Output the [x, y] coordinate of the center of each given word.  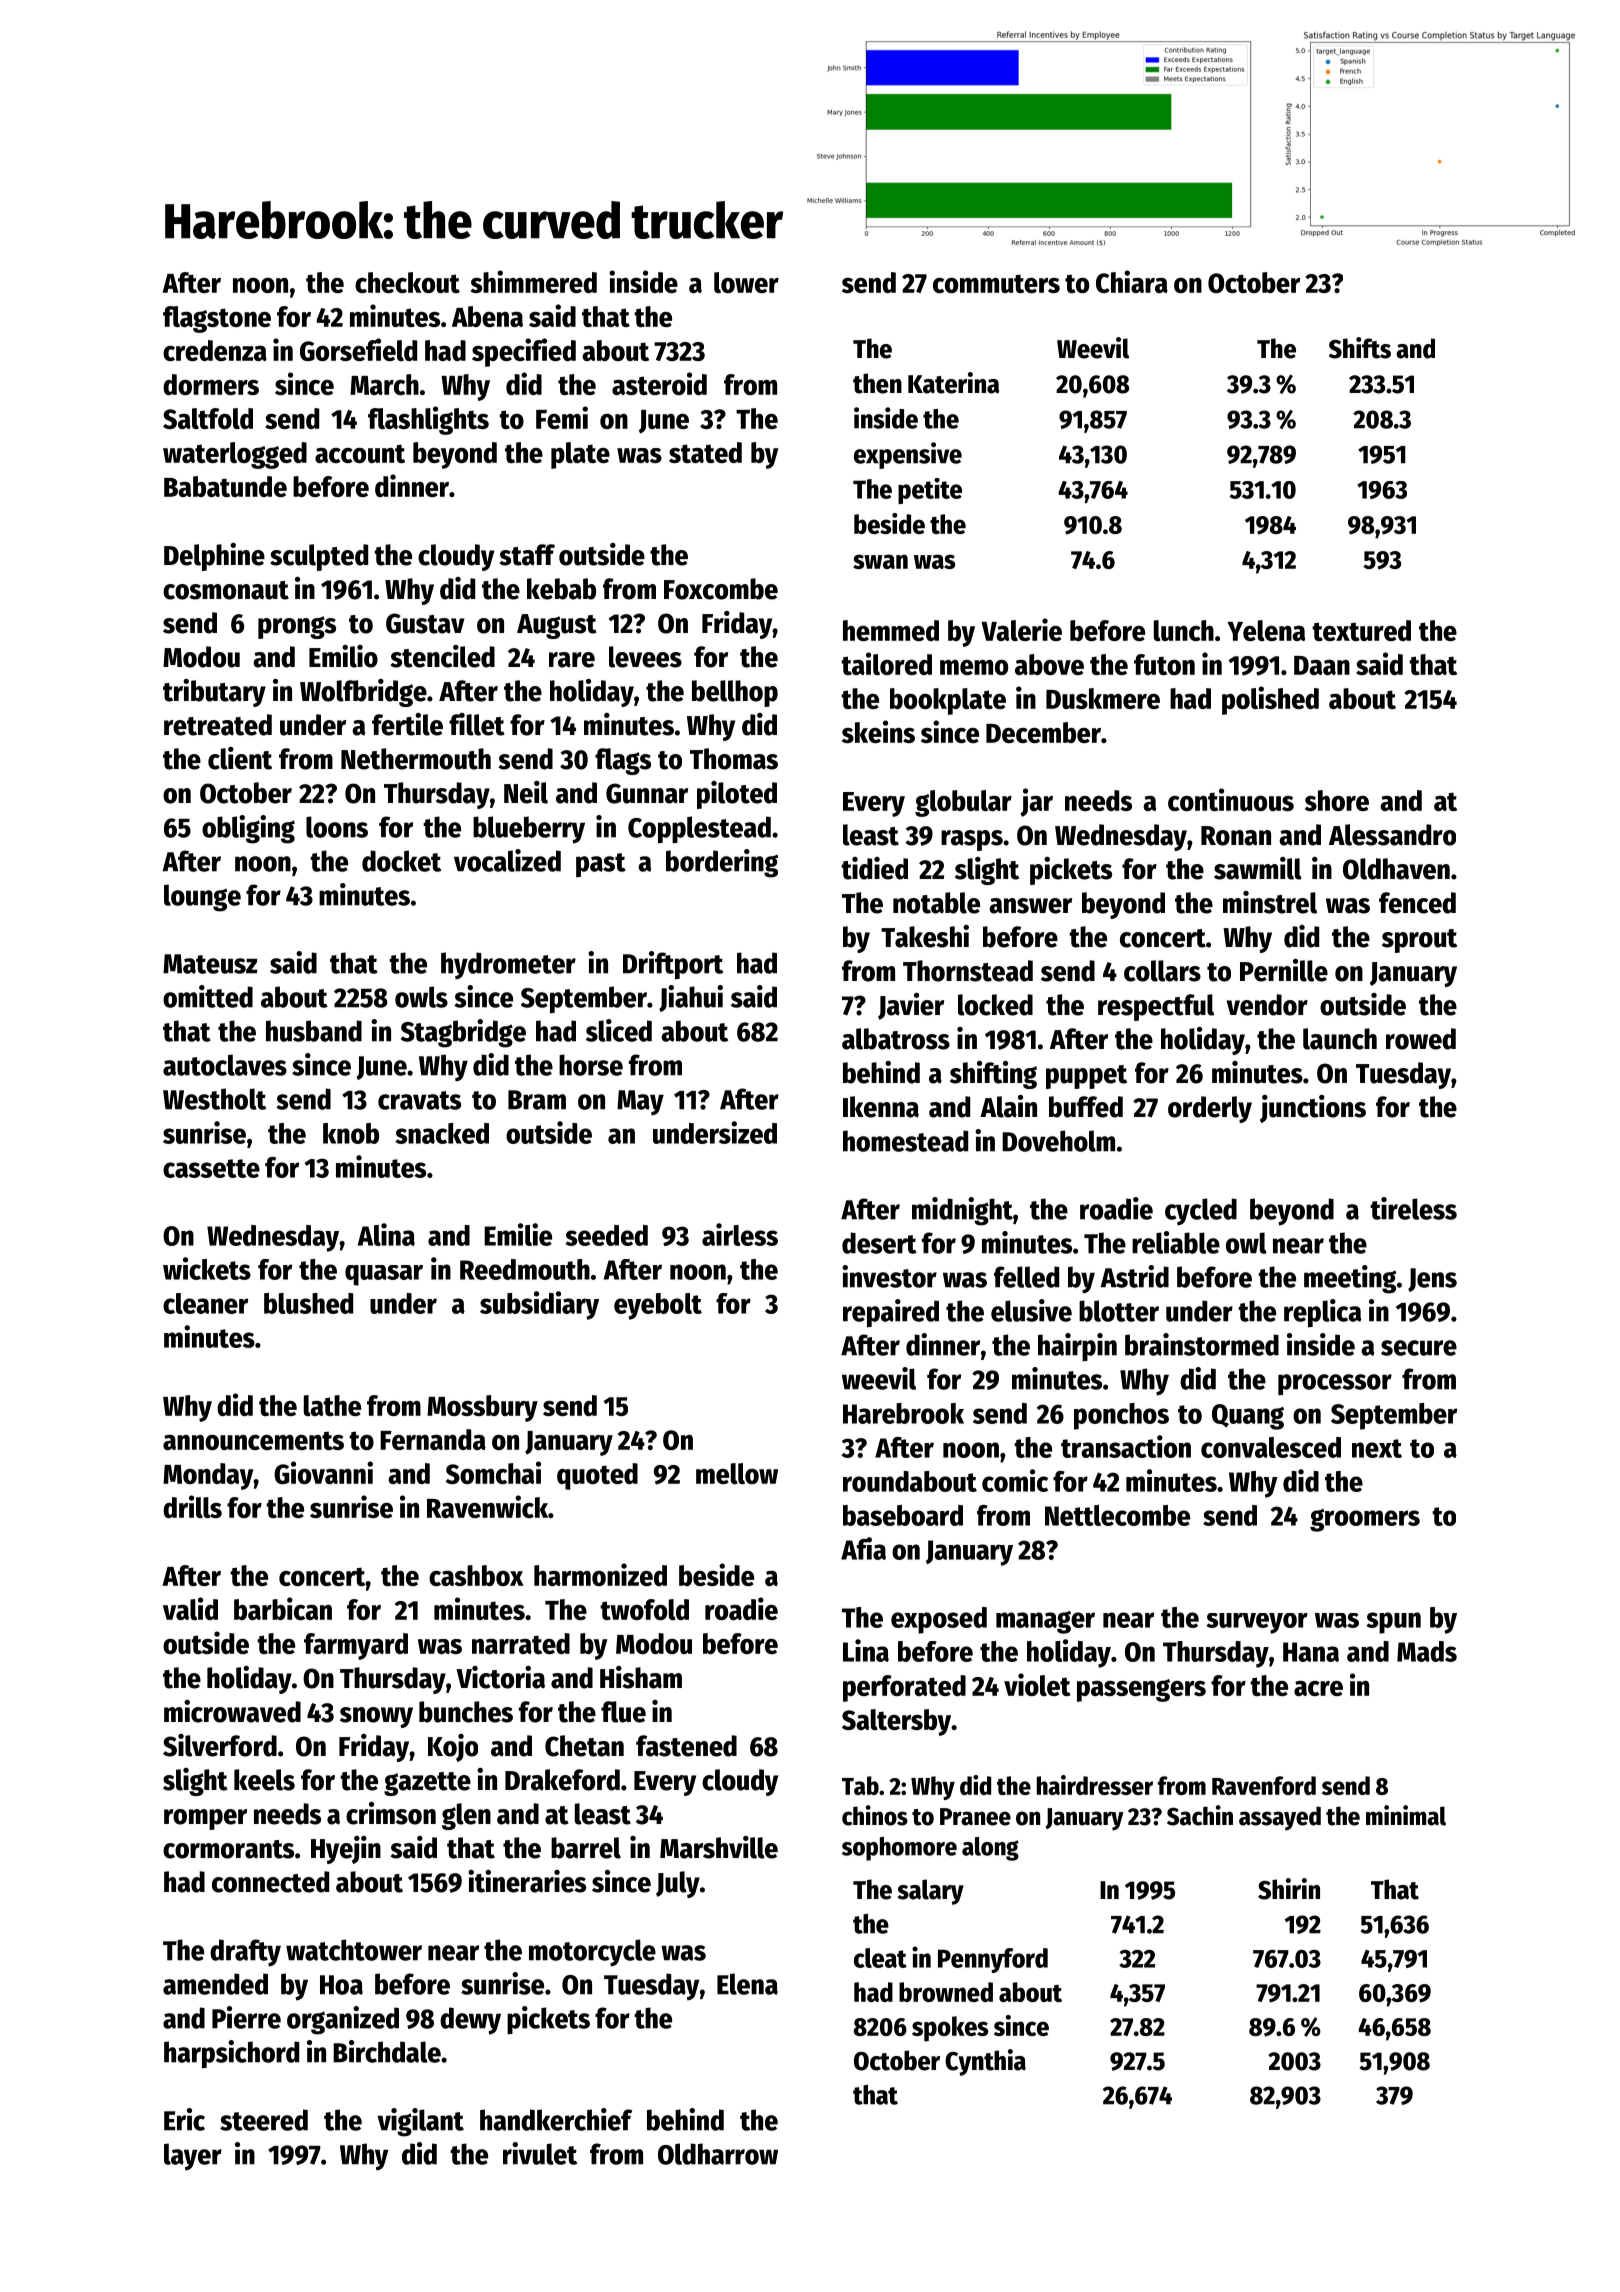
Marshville [719, 1847]
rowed [1421, 1039]
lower [746, 282]
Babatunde [225, 486]
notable [936, 903]
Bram [537, 1100]
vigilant [420, 2122]
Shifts [1360, 348]
